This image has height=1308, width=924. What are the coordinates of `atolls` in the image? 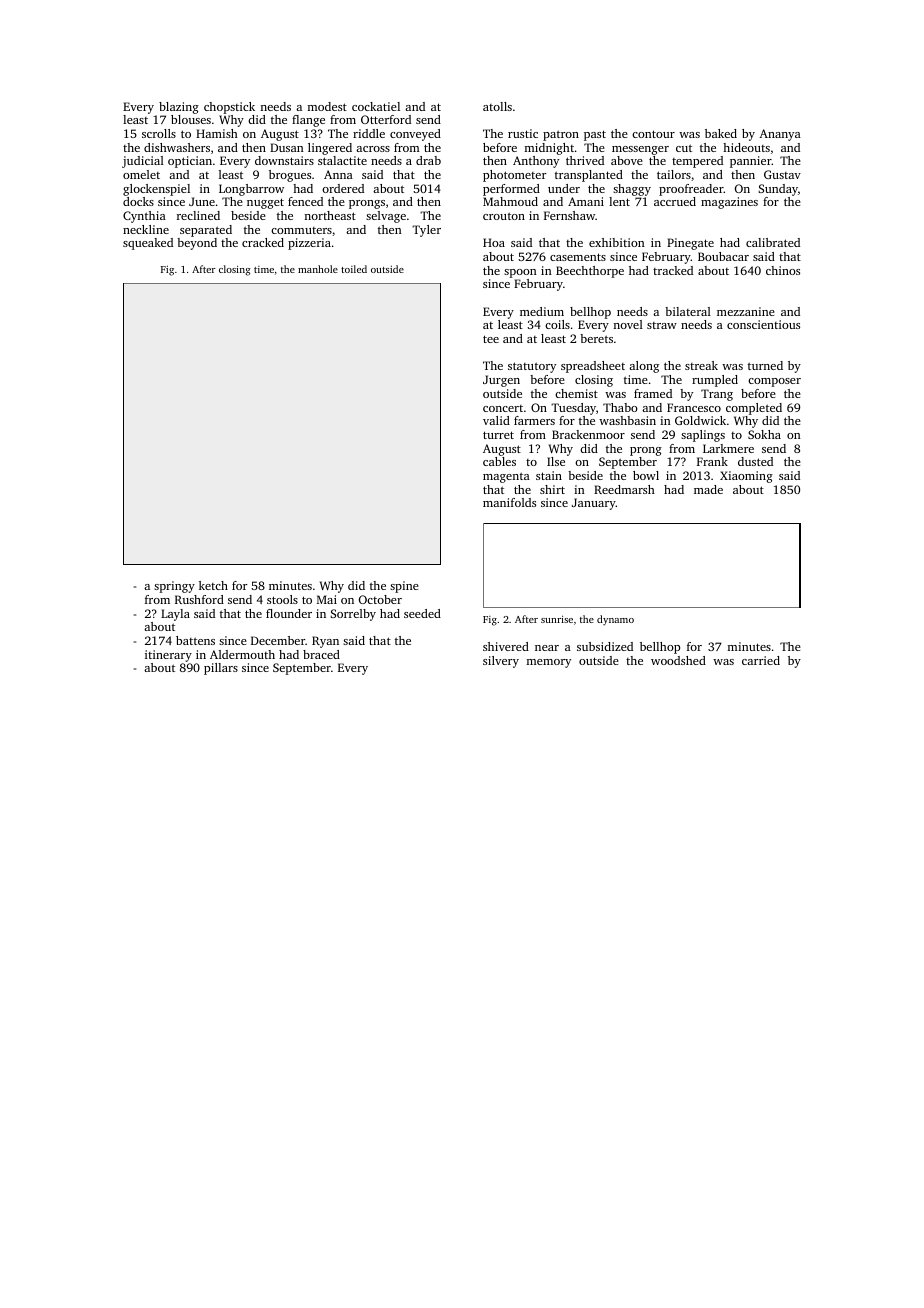 It's located at (497, 106).
